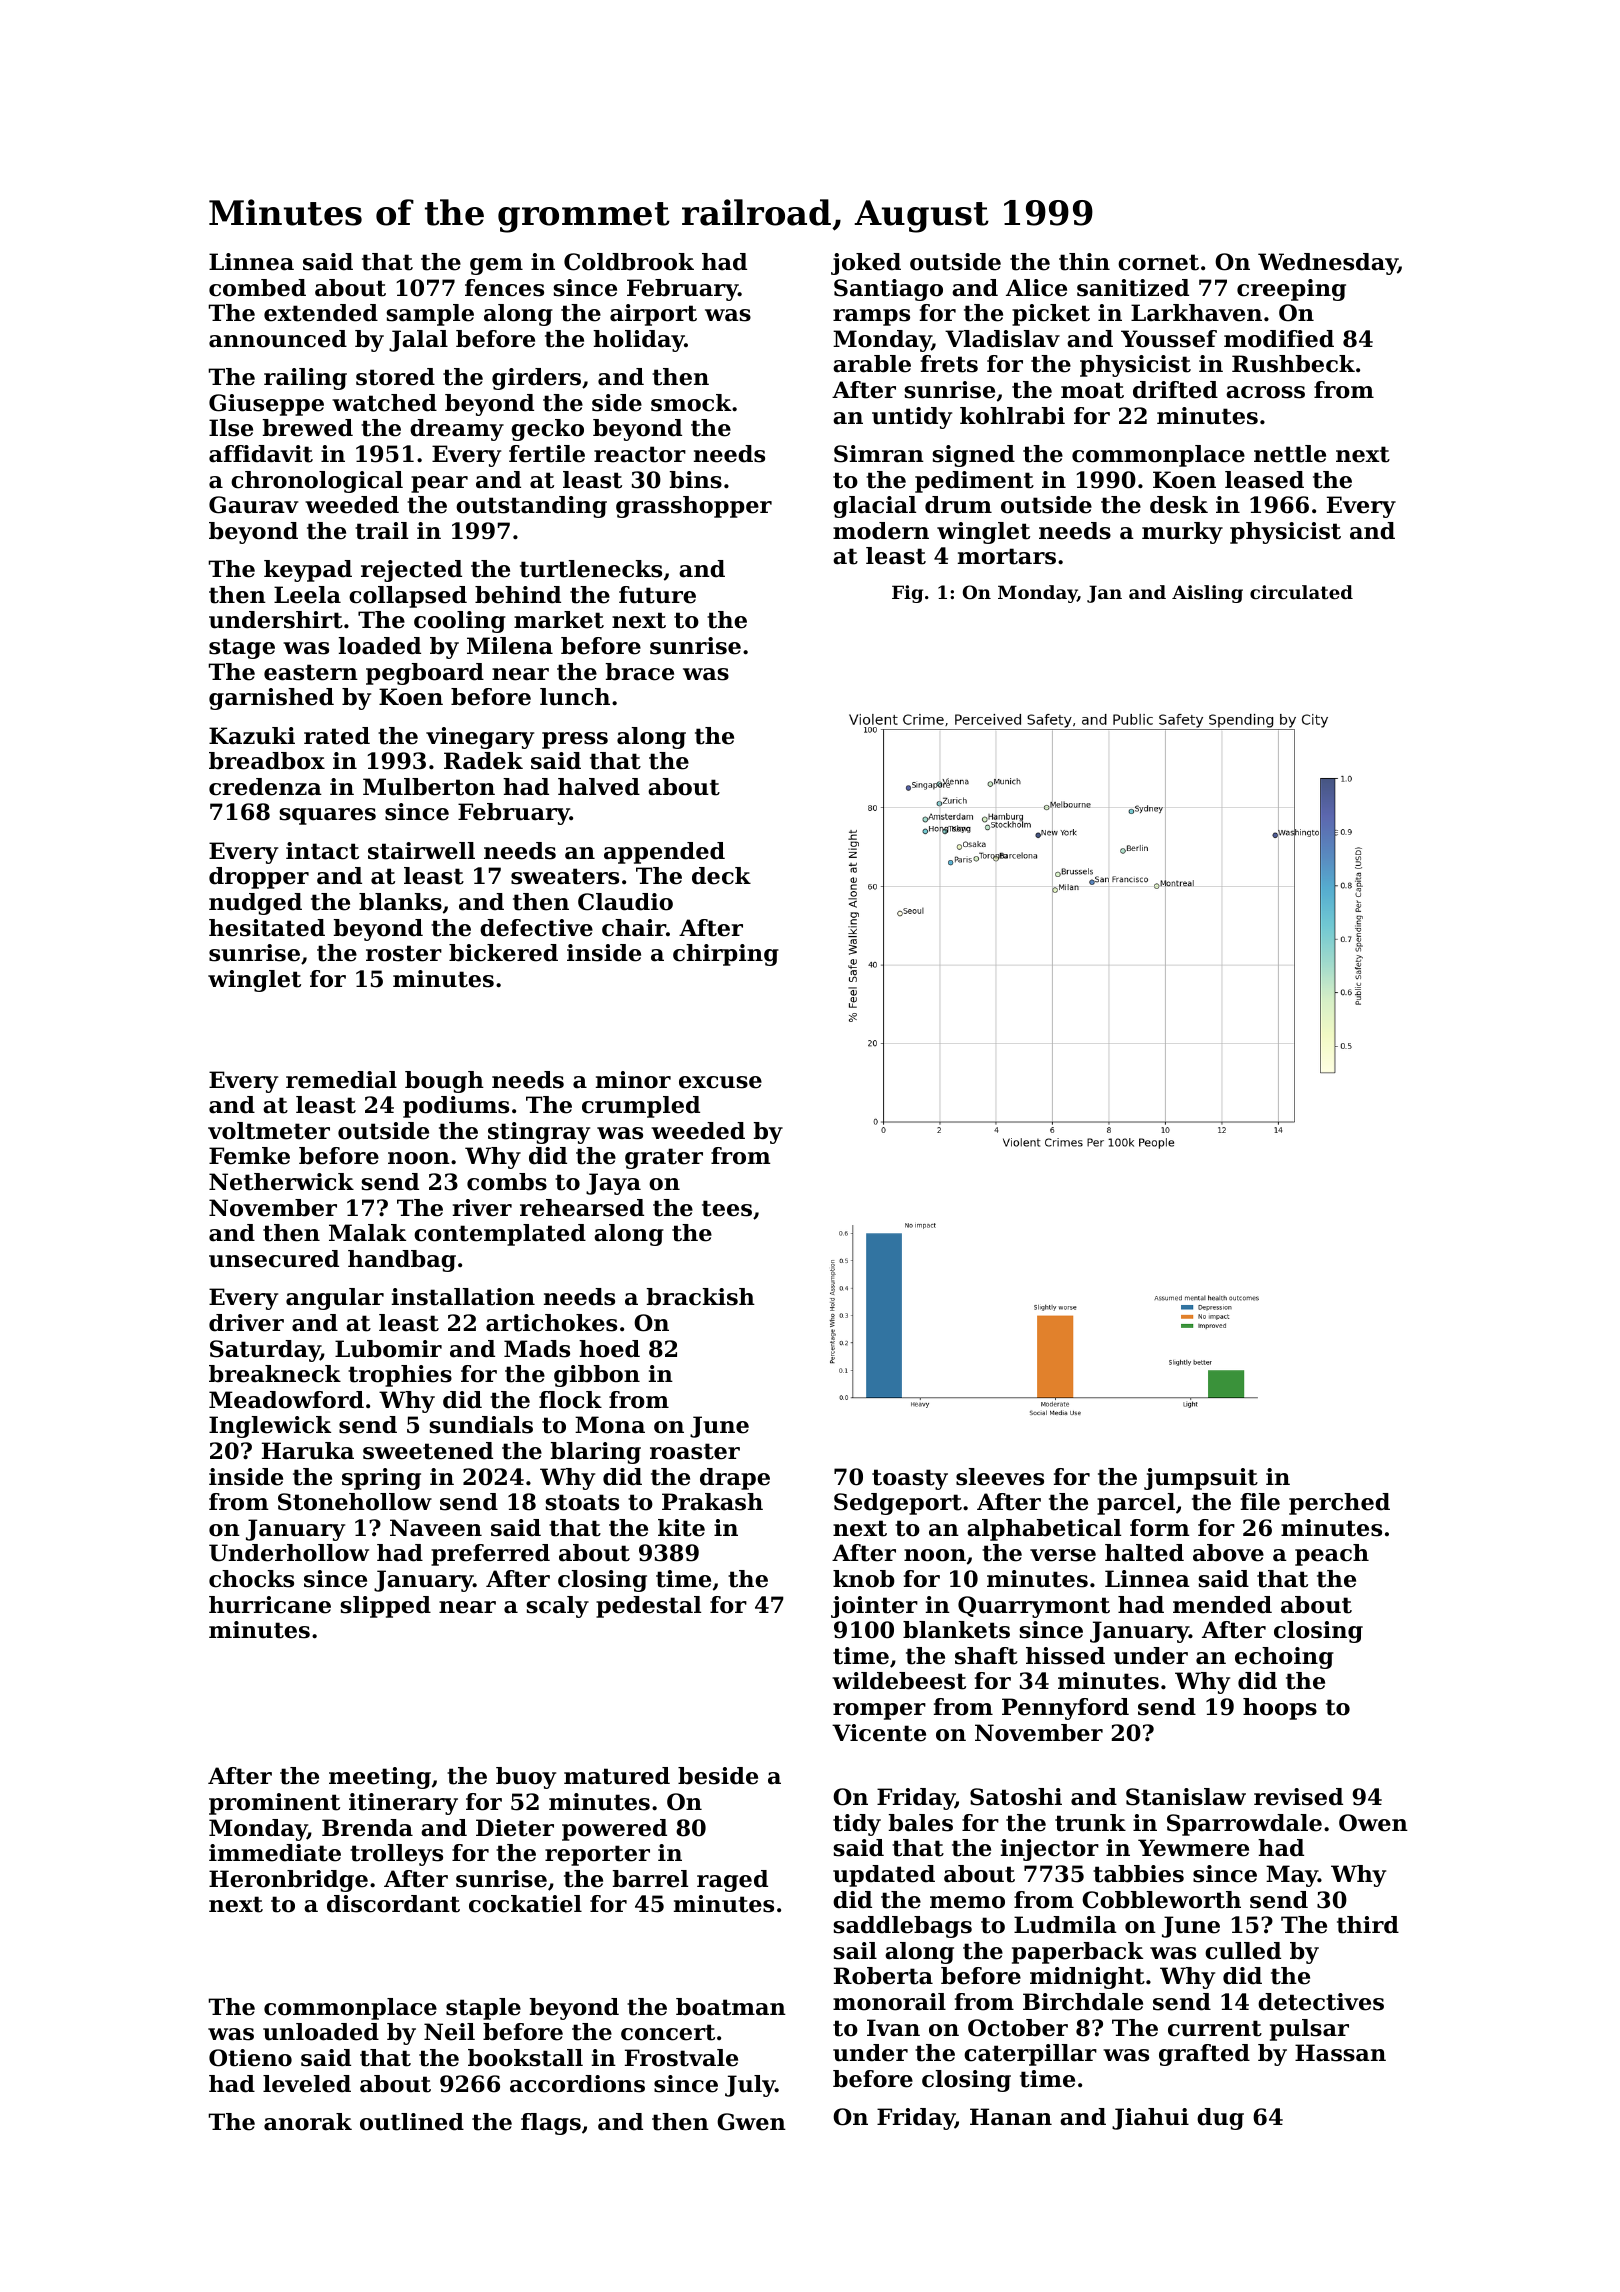 This screenshot has height=2292, width=1620. Describe the element at coordinates (265, 787) in the screenshot. I see `credenza` at that location.
